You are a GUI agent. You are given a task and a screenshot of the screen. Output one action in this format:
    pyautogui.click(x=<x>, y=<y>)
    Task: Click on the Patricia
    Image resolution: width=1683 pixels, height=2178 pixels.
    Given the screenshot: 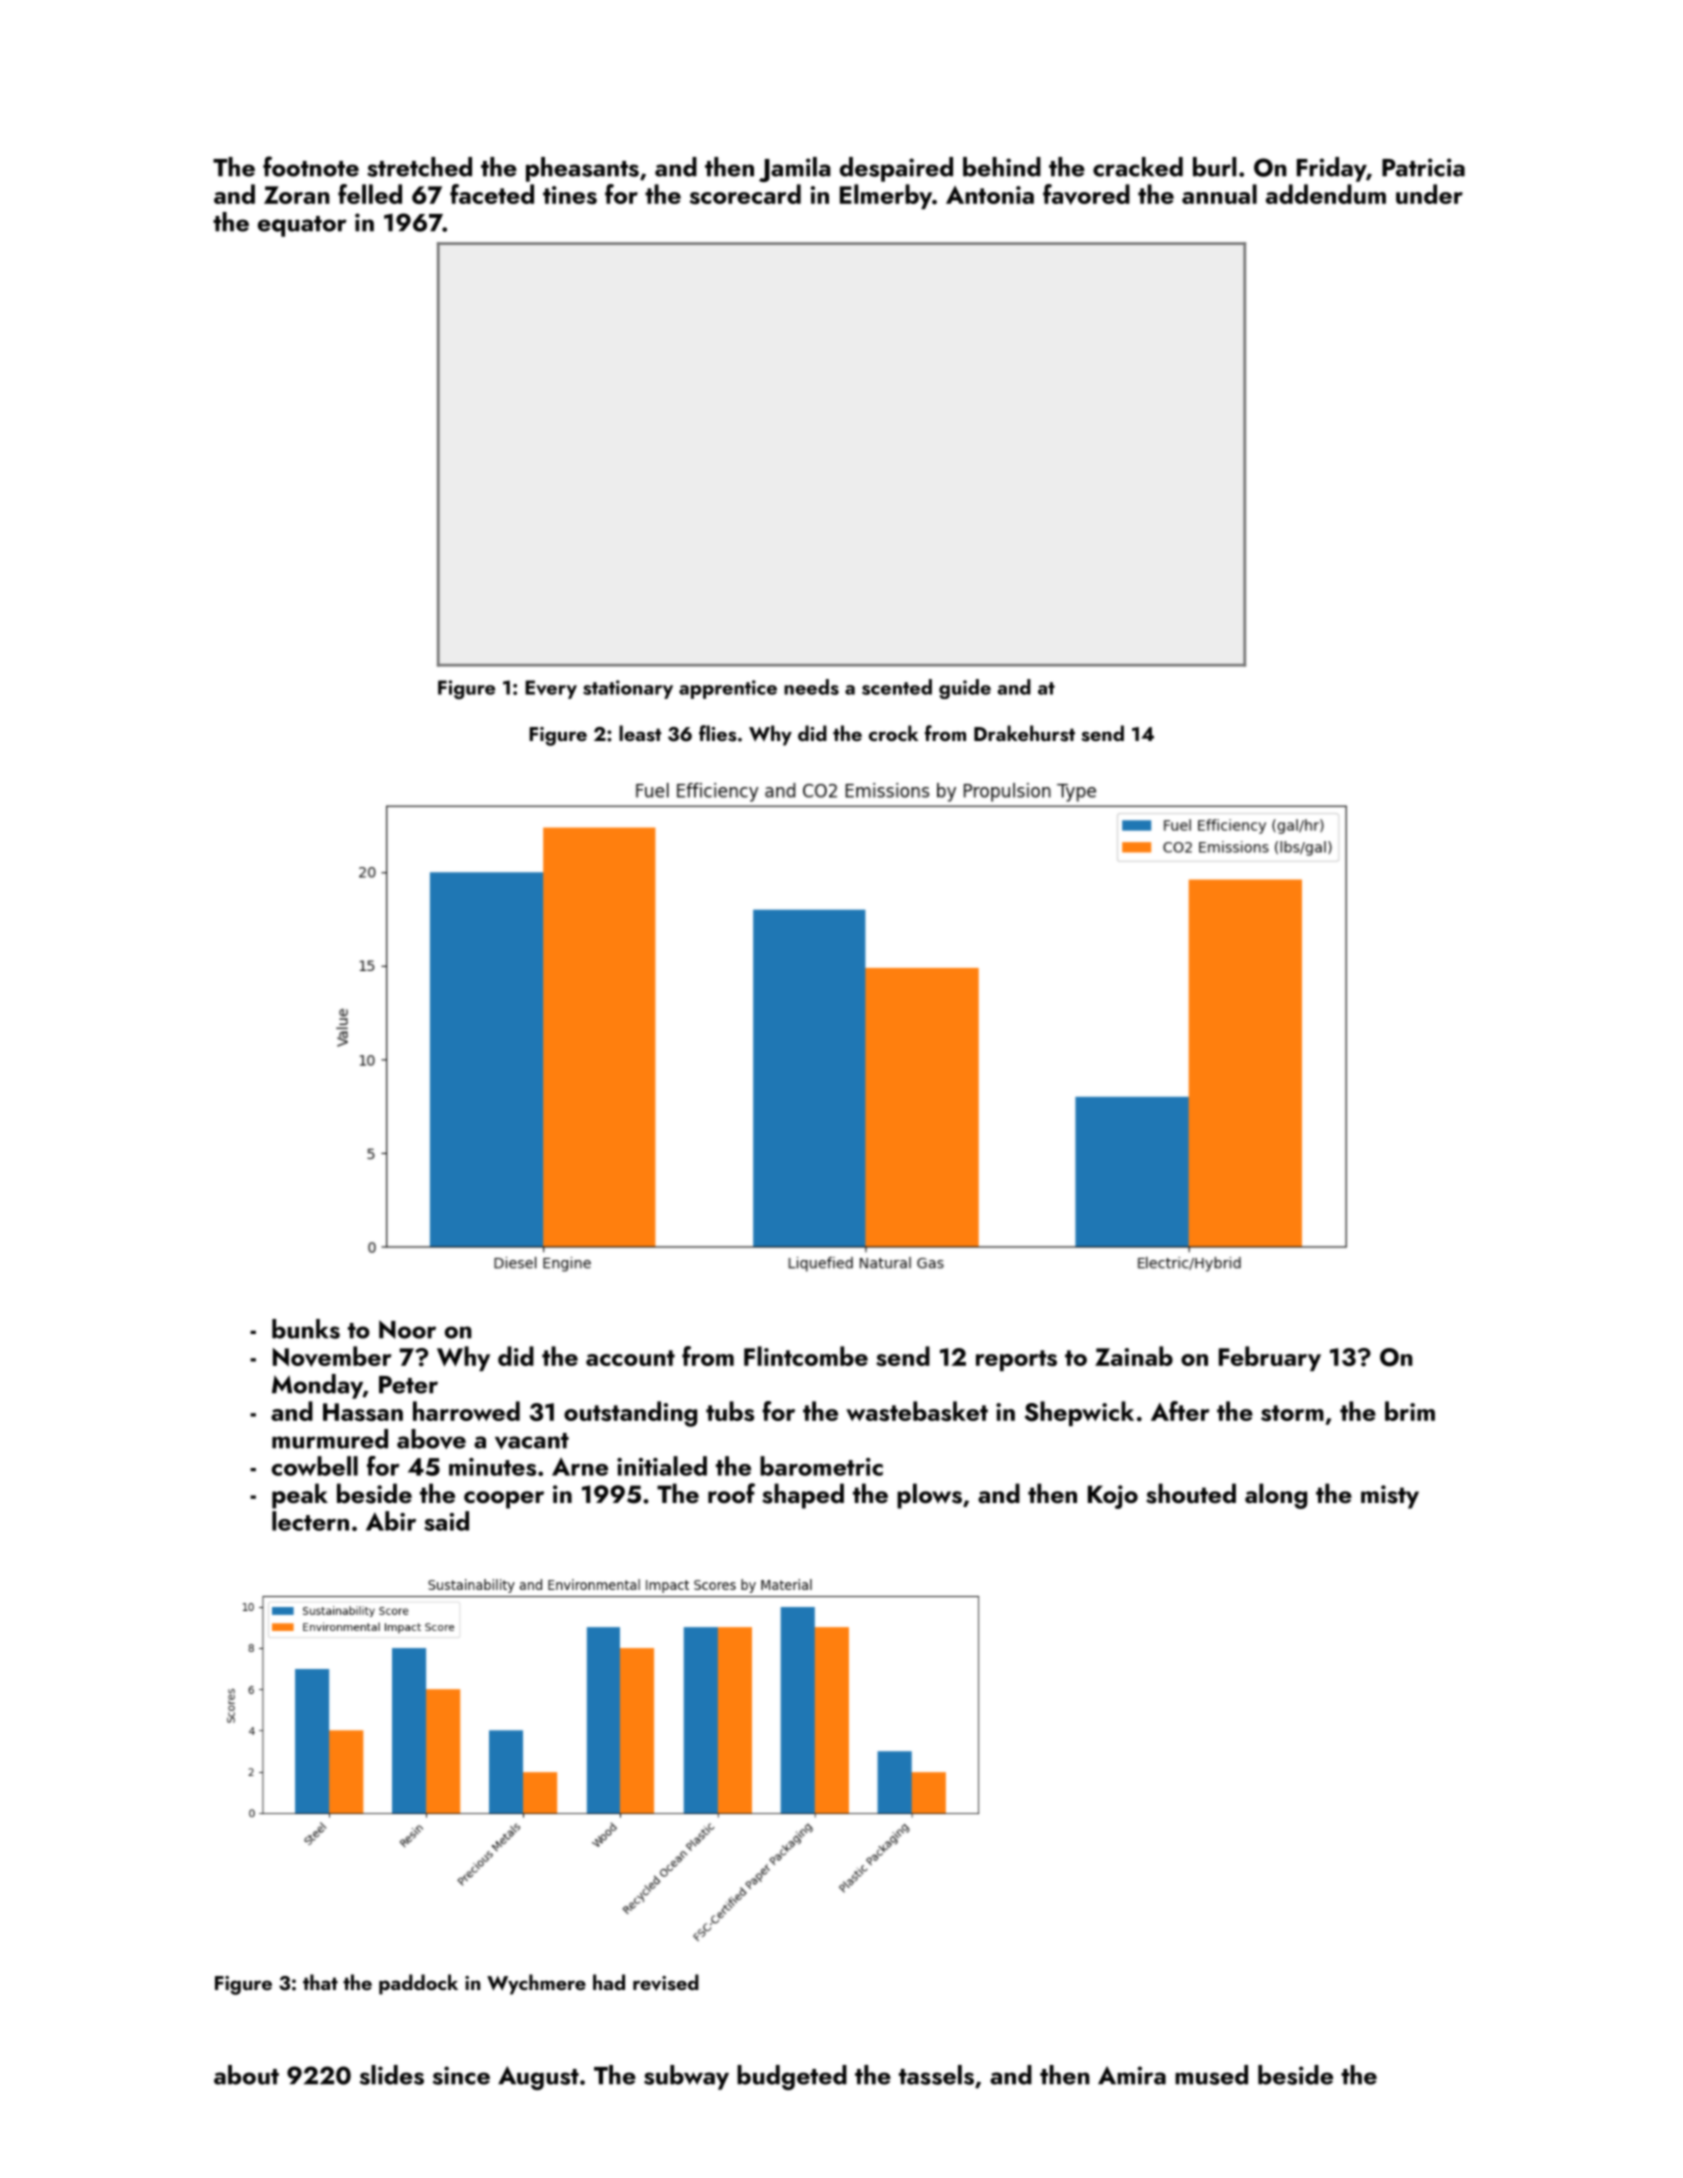 What is the action you would take?
    pyautogui.click(x=1423, y=167)
